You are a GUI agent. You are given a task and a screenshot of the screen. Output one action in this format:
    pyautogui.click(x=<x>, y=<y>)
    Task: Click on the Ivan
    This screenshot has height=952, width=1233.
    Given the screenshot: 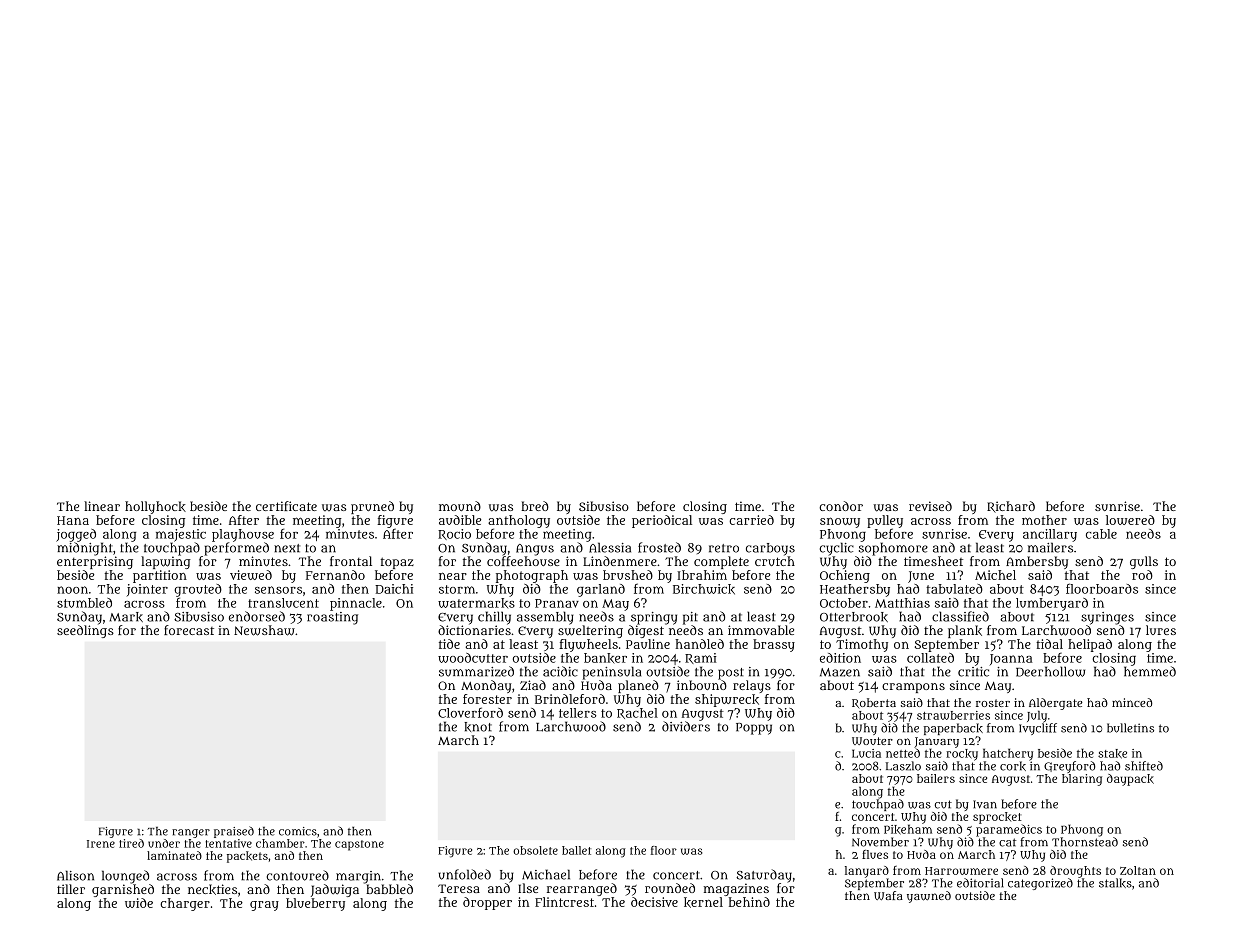 What is the action you would take?
    pyautogui.click(x=985, y=804)
